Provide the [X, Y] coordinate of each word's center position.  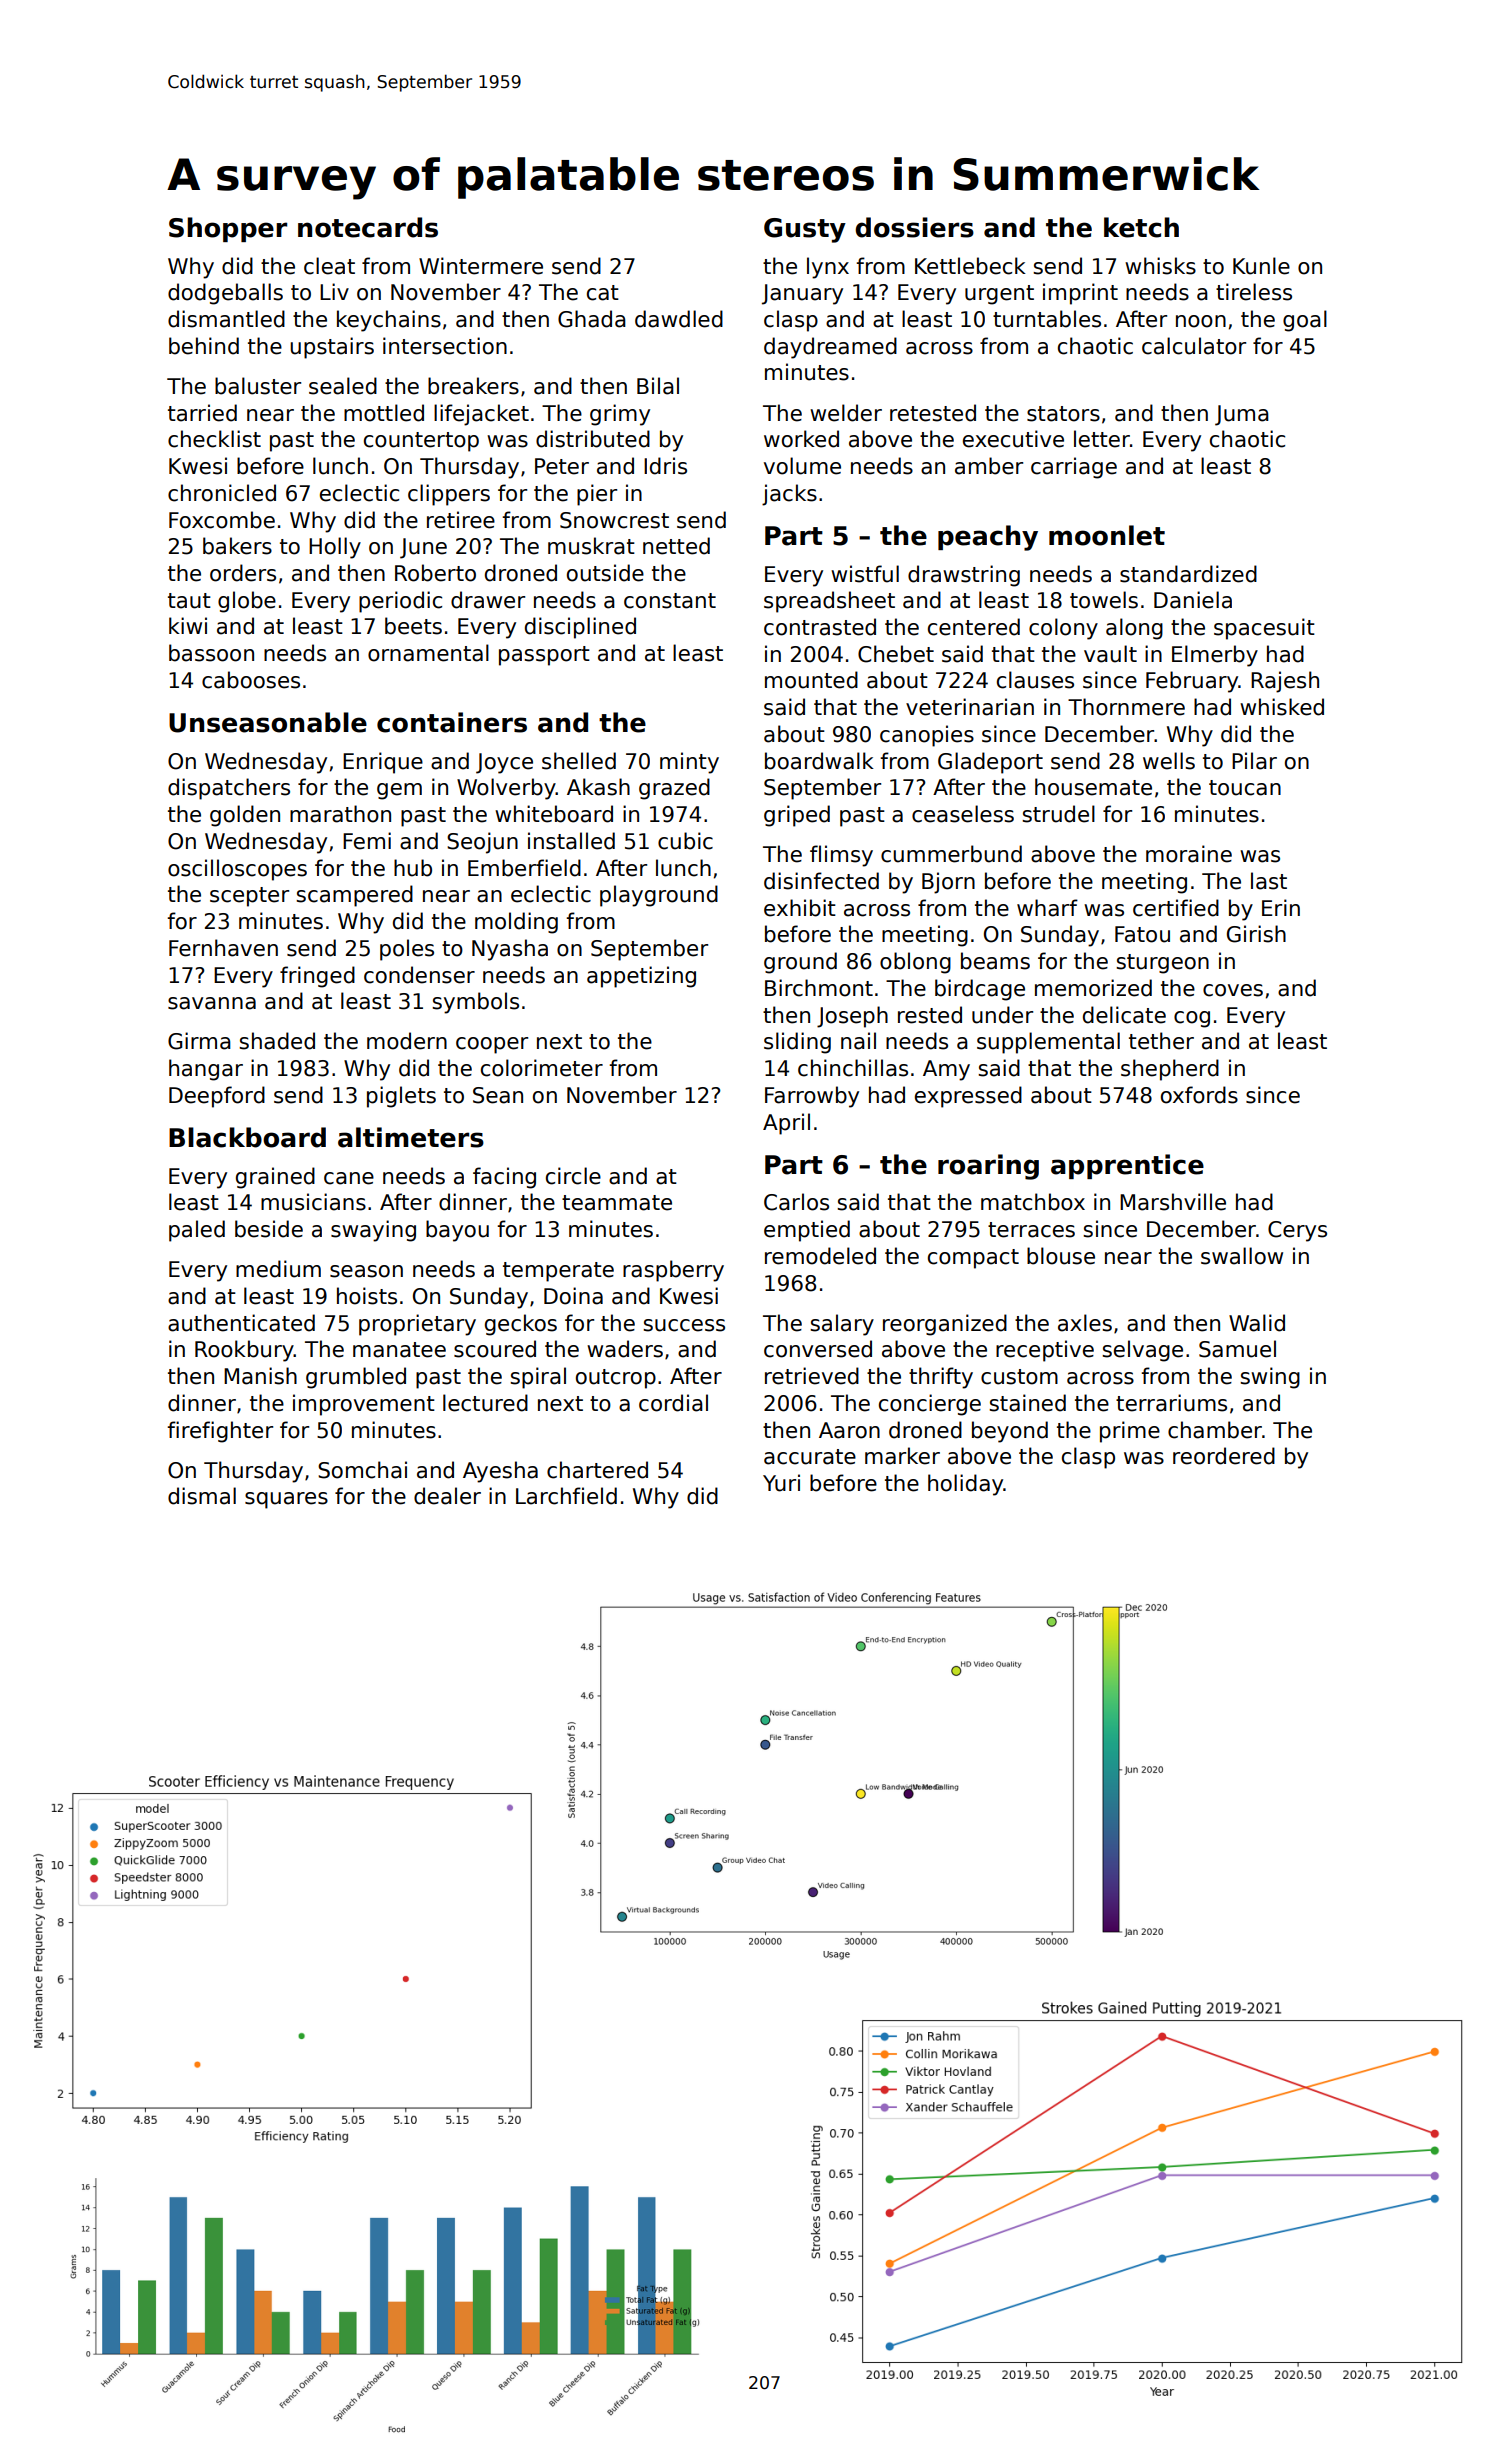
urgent [999, 295]
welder [846, 413]
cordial [673, 1403]
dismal [202, 1496]
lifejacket [481, 415]
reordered [1224, 1456]
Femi [367, 841]
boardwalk [819, 761]
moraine [1189, 854]
